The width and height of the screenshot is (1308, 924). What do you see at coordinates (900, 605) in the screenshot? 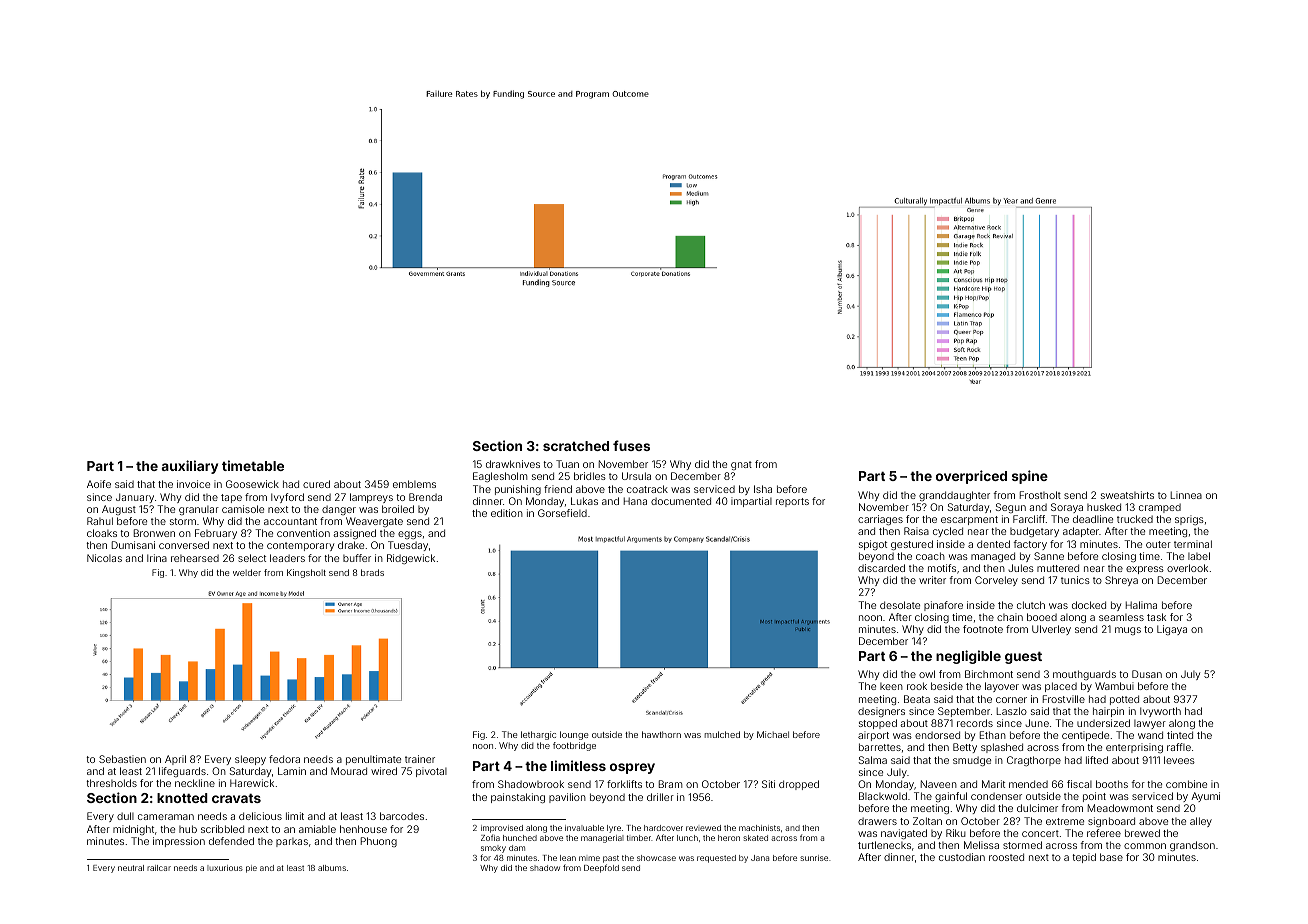
I see `desolate` at bounding box center [900, 605].
